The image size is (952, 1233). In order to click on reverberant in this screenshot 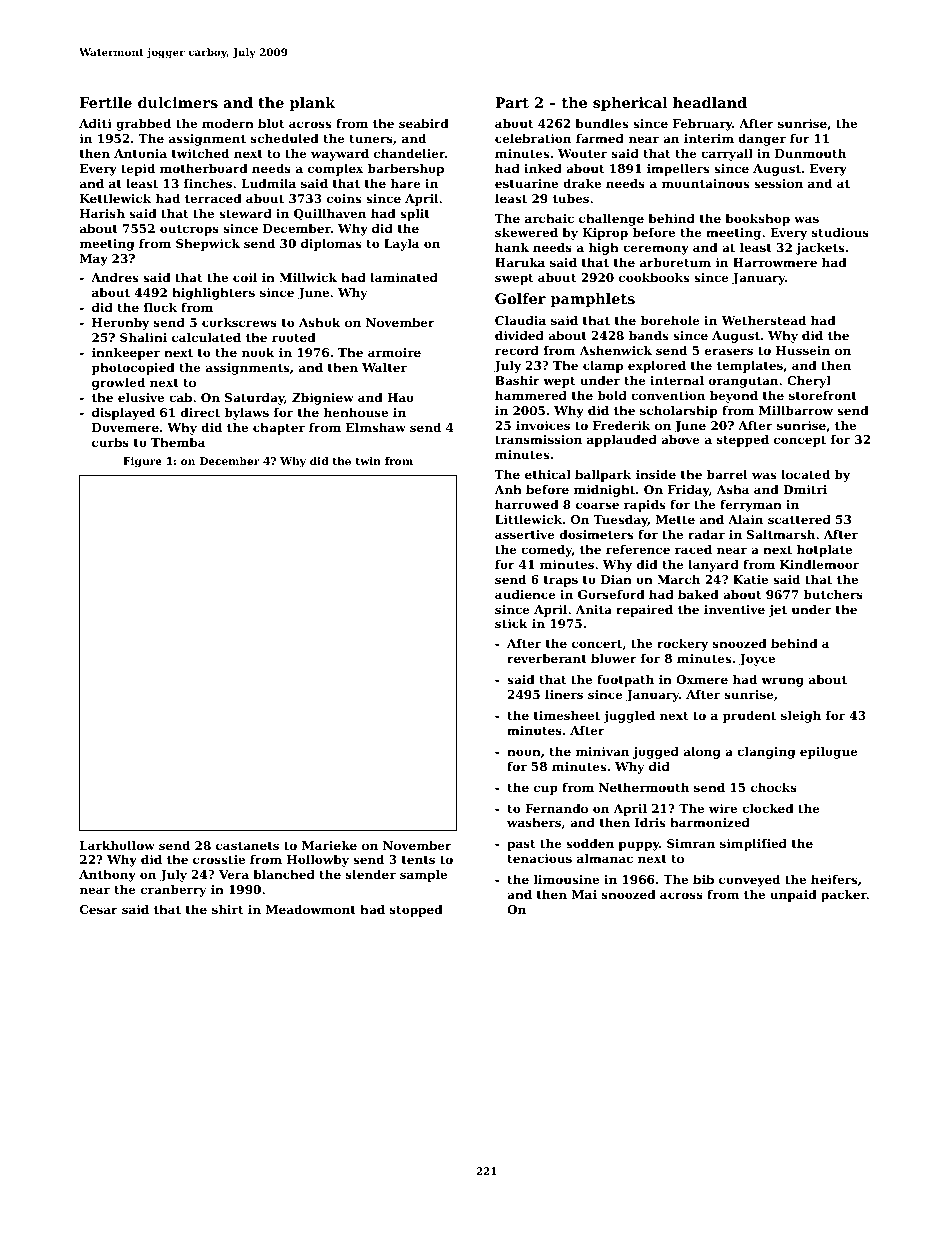, I will do `click(547, 658)`.
